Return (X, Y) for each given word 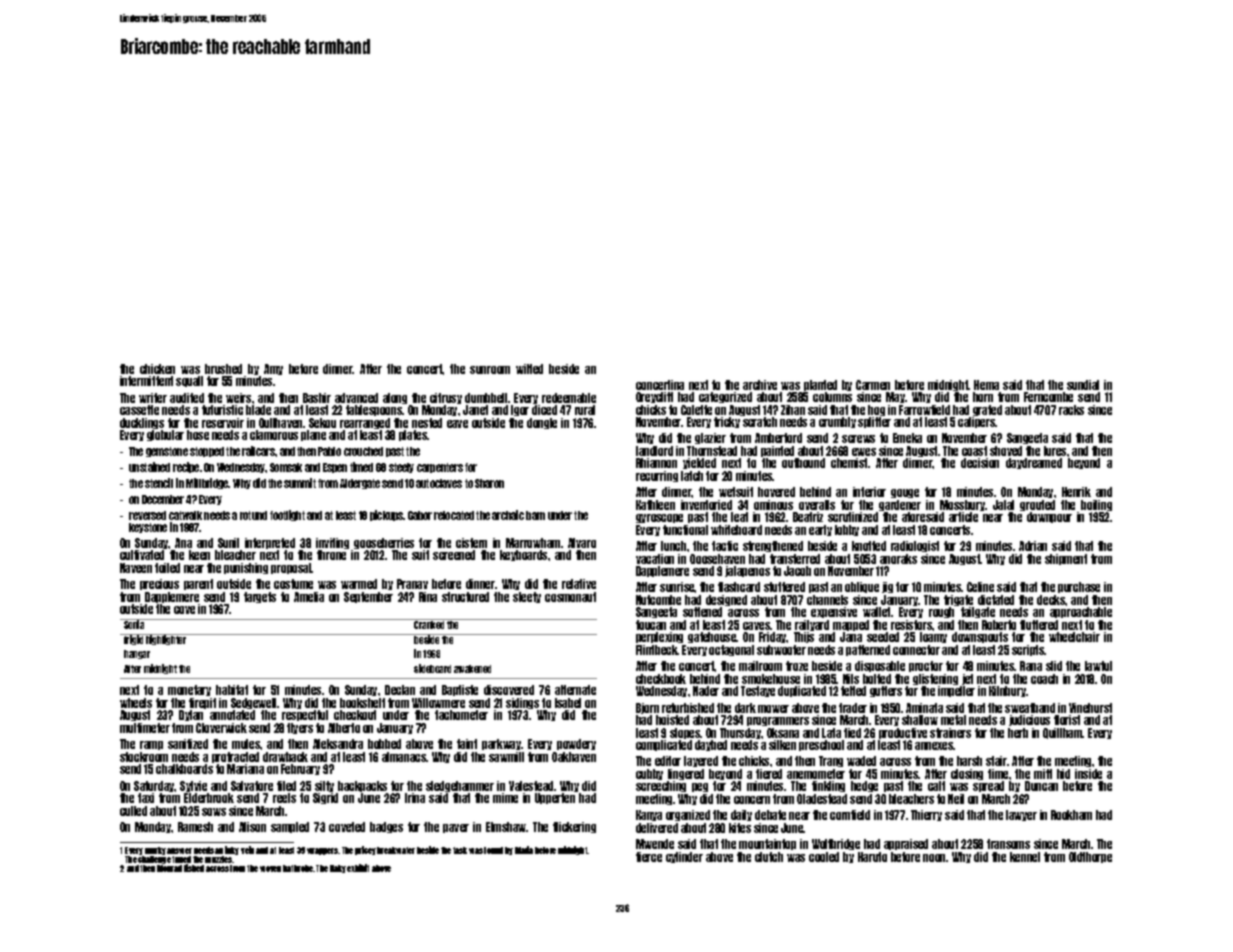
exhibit (358, 868)
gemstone (167, 452)
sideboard (432, 668)
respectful (305, 715)
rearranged (365, 423)
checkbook (661, 679)
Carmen (873, 385)
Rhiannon (656, 463)
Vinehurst (1090, 708)
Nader (706, 691)
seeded (883, 637)
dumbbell (486, 398)
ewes (864, 452)
